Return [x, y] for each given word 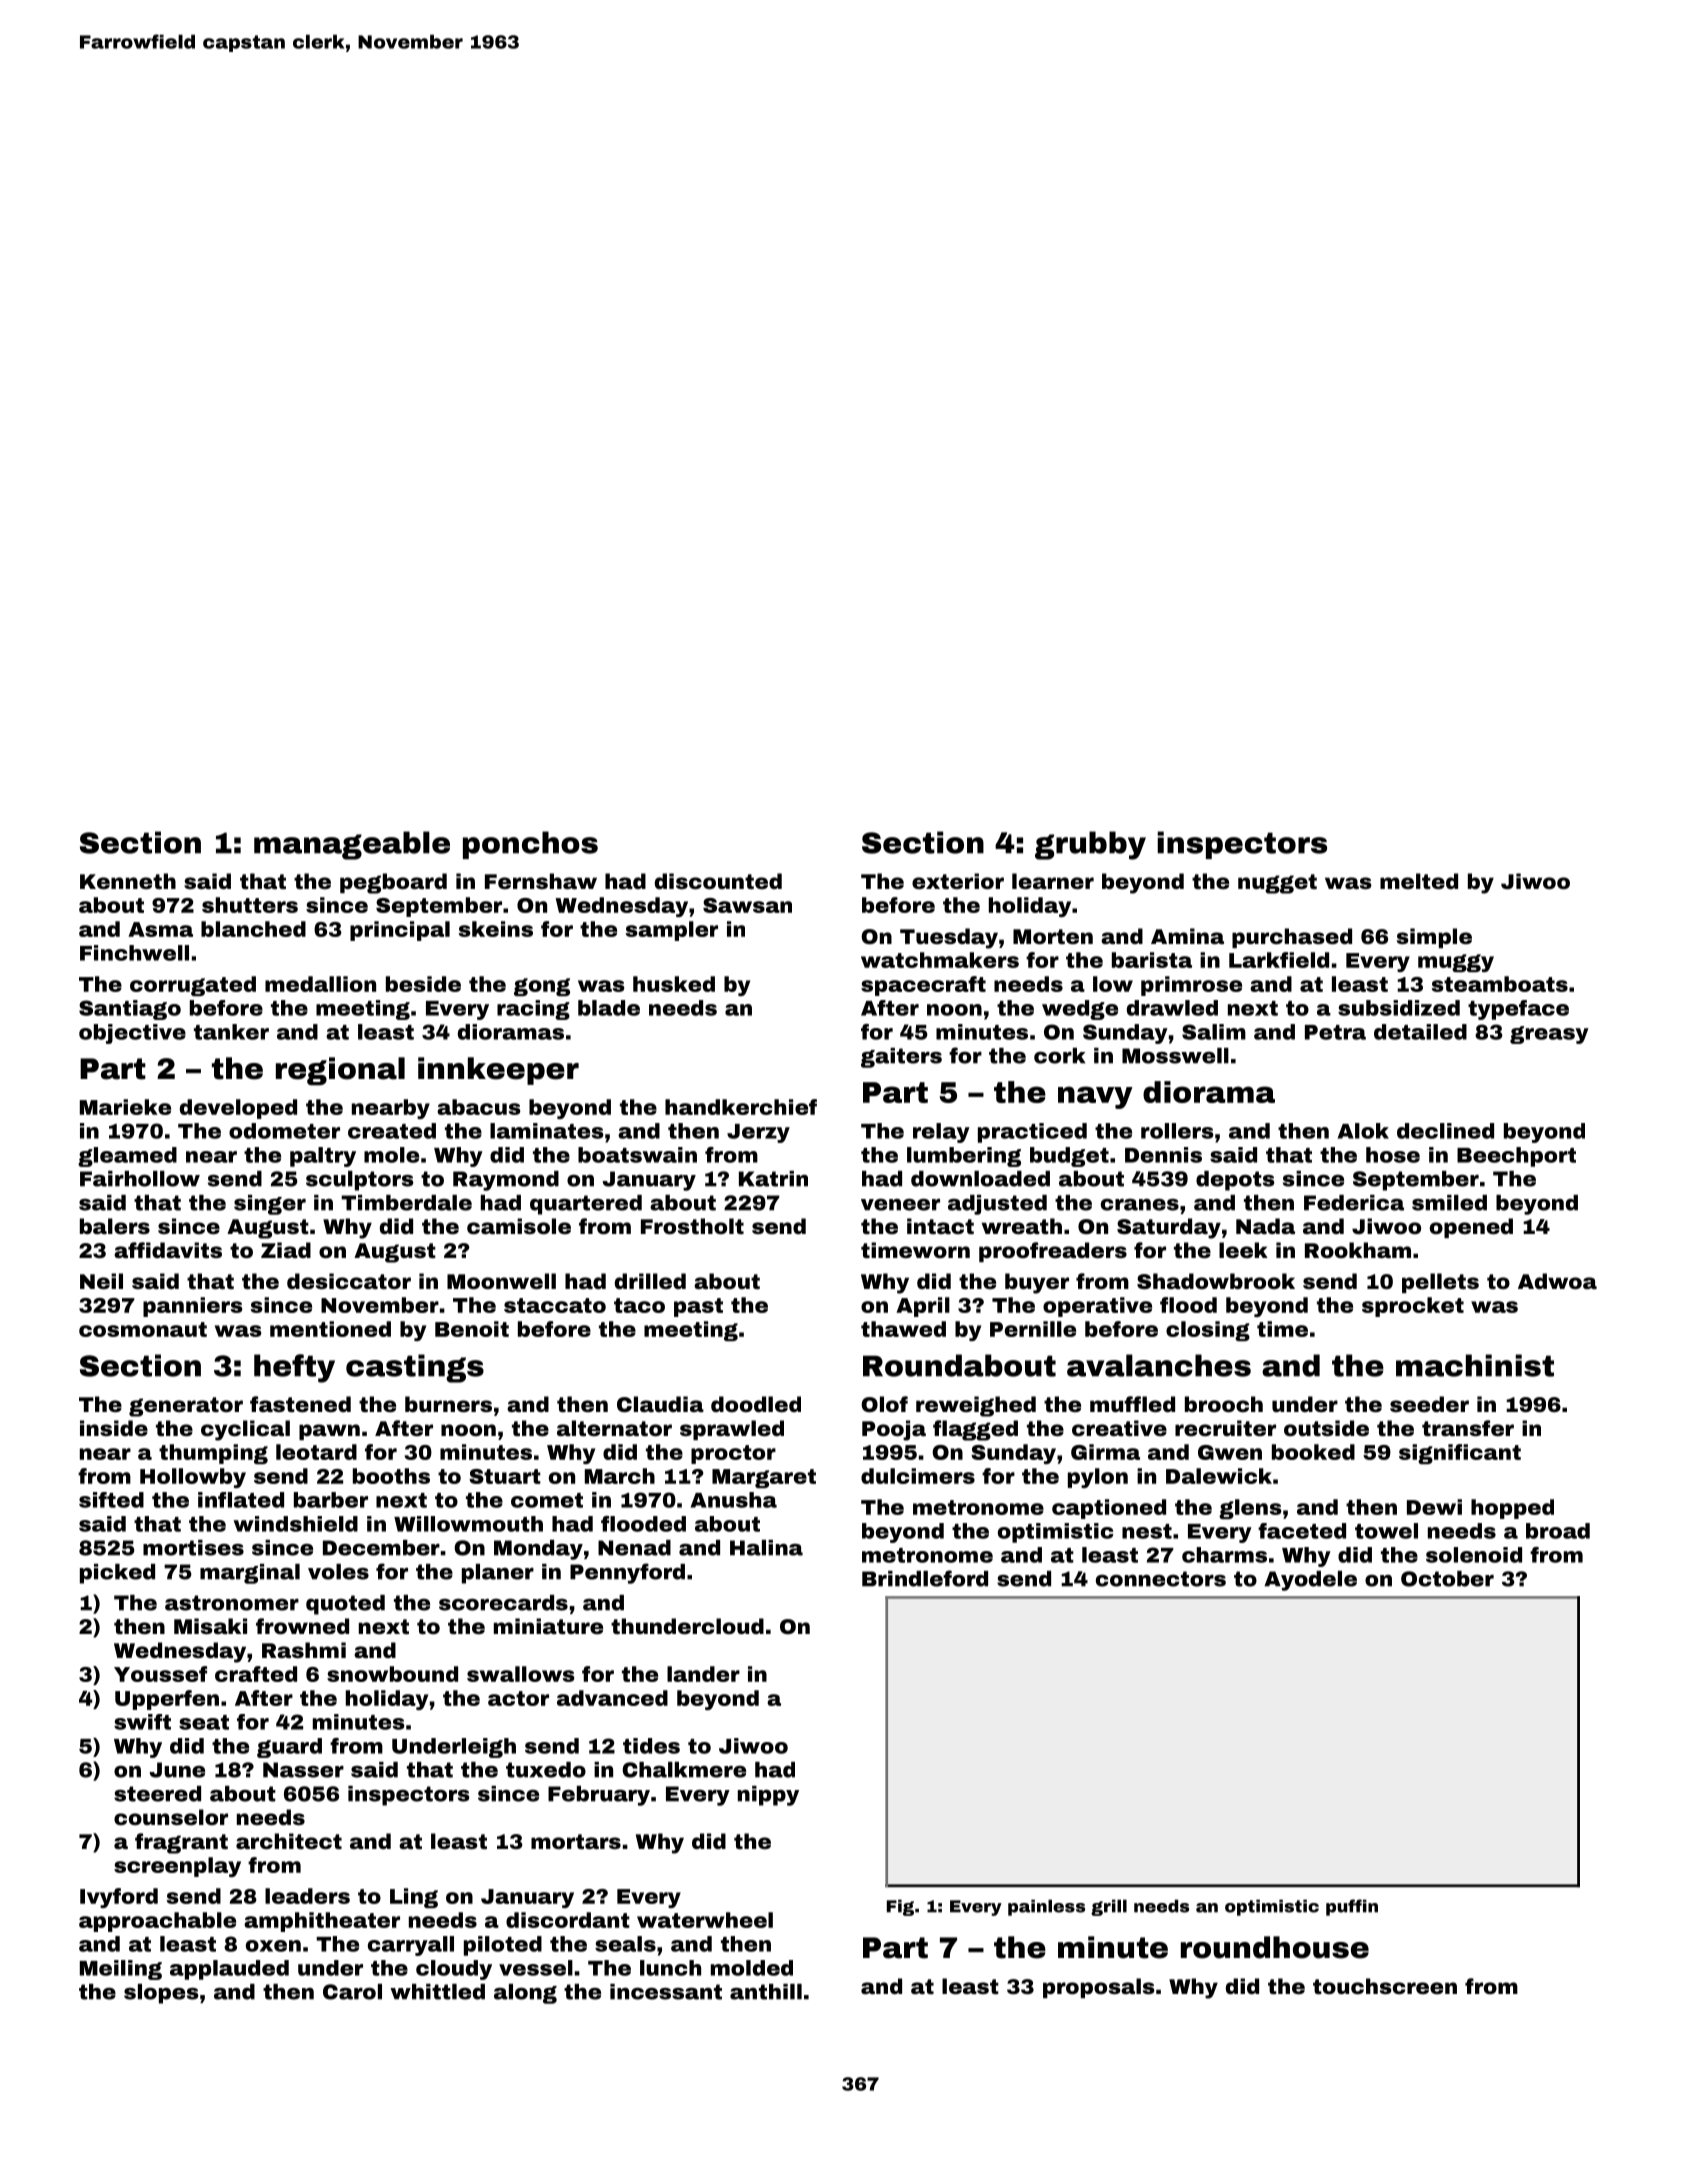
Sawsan [747, 905]
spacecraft [923, 986]
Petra [1335, 1032]
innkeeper [498, 1071]
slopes [161, 1994]
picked [117, 1574]
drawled [1172, 1008]
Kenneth [128, 881]
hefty [294, 1368]
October [1447, 1579]
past [698, 1307]
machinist [1475, 1365]
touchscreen [1385, 1986]
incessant [666, 1992]
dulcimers [918, 1476]
